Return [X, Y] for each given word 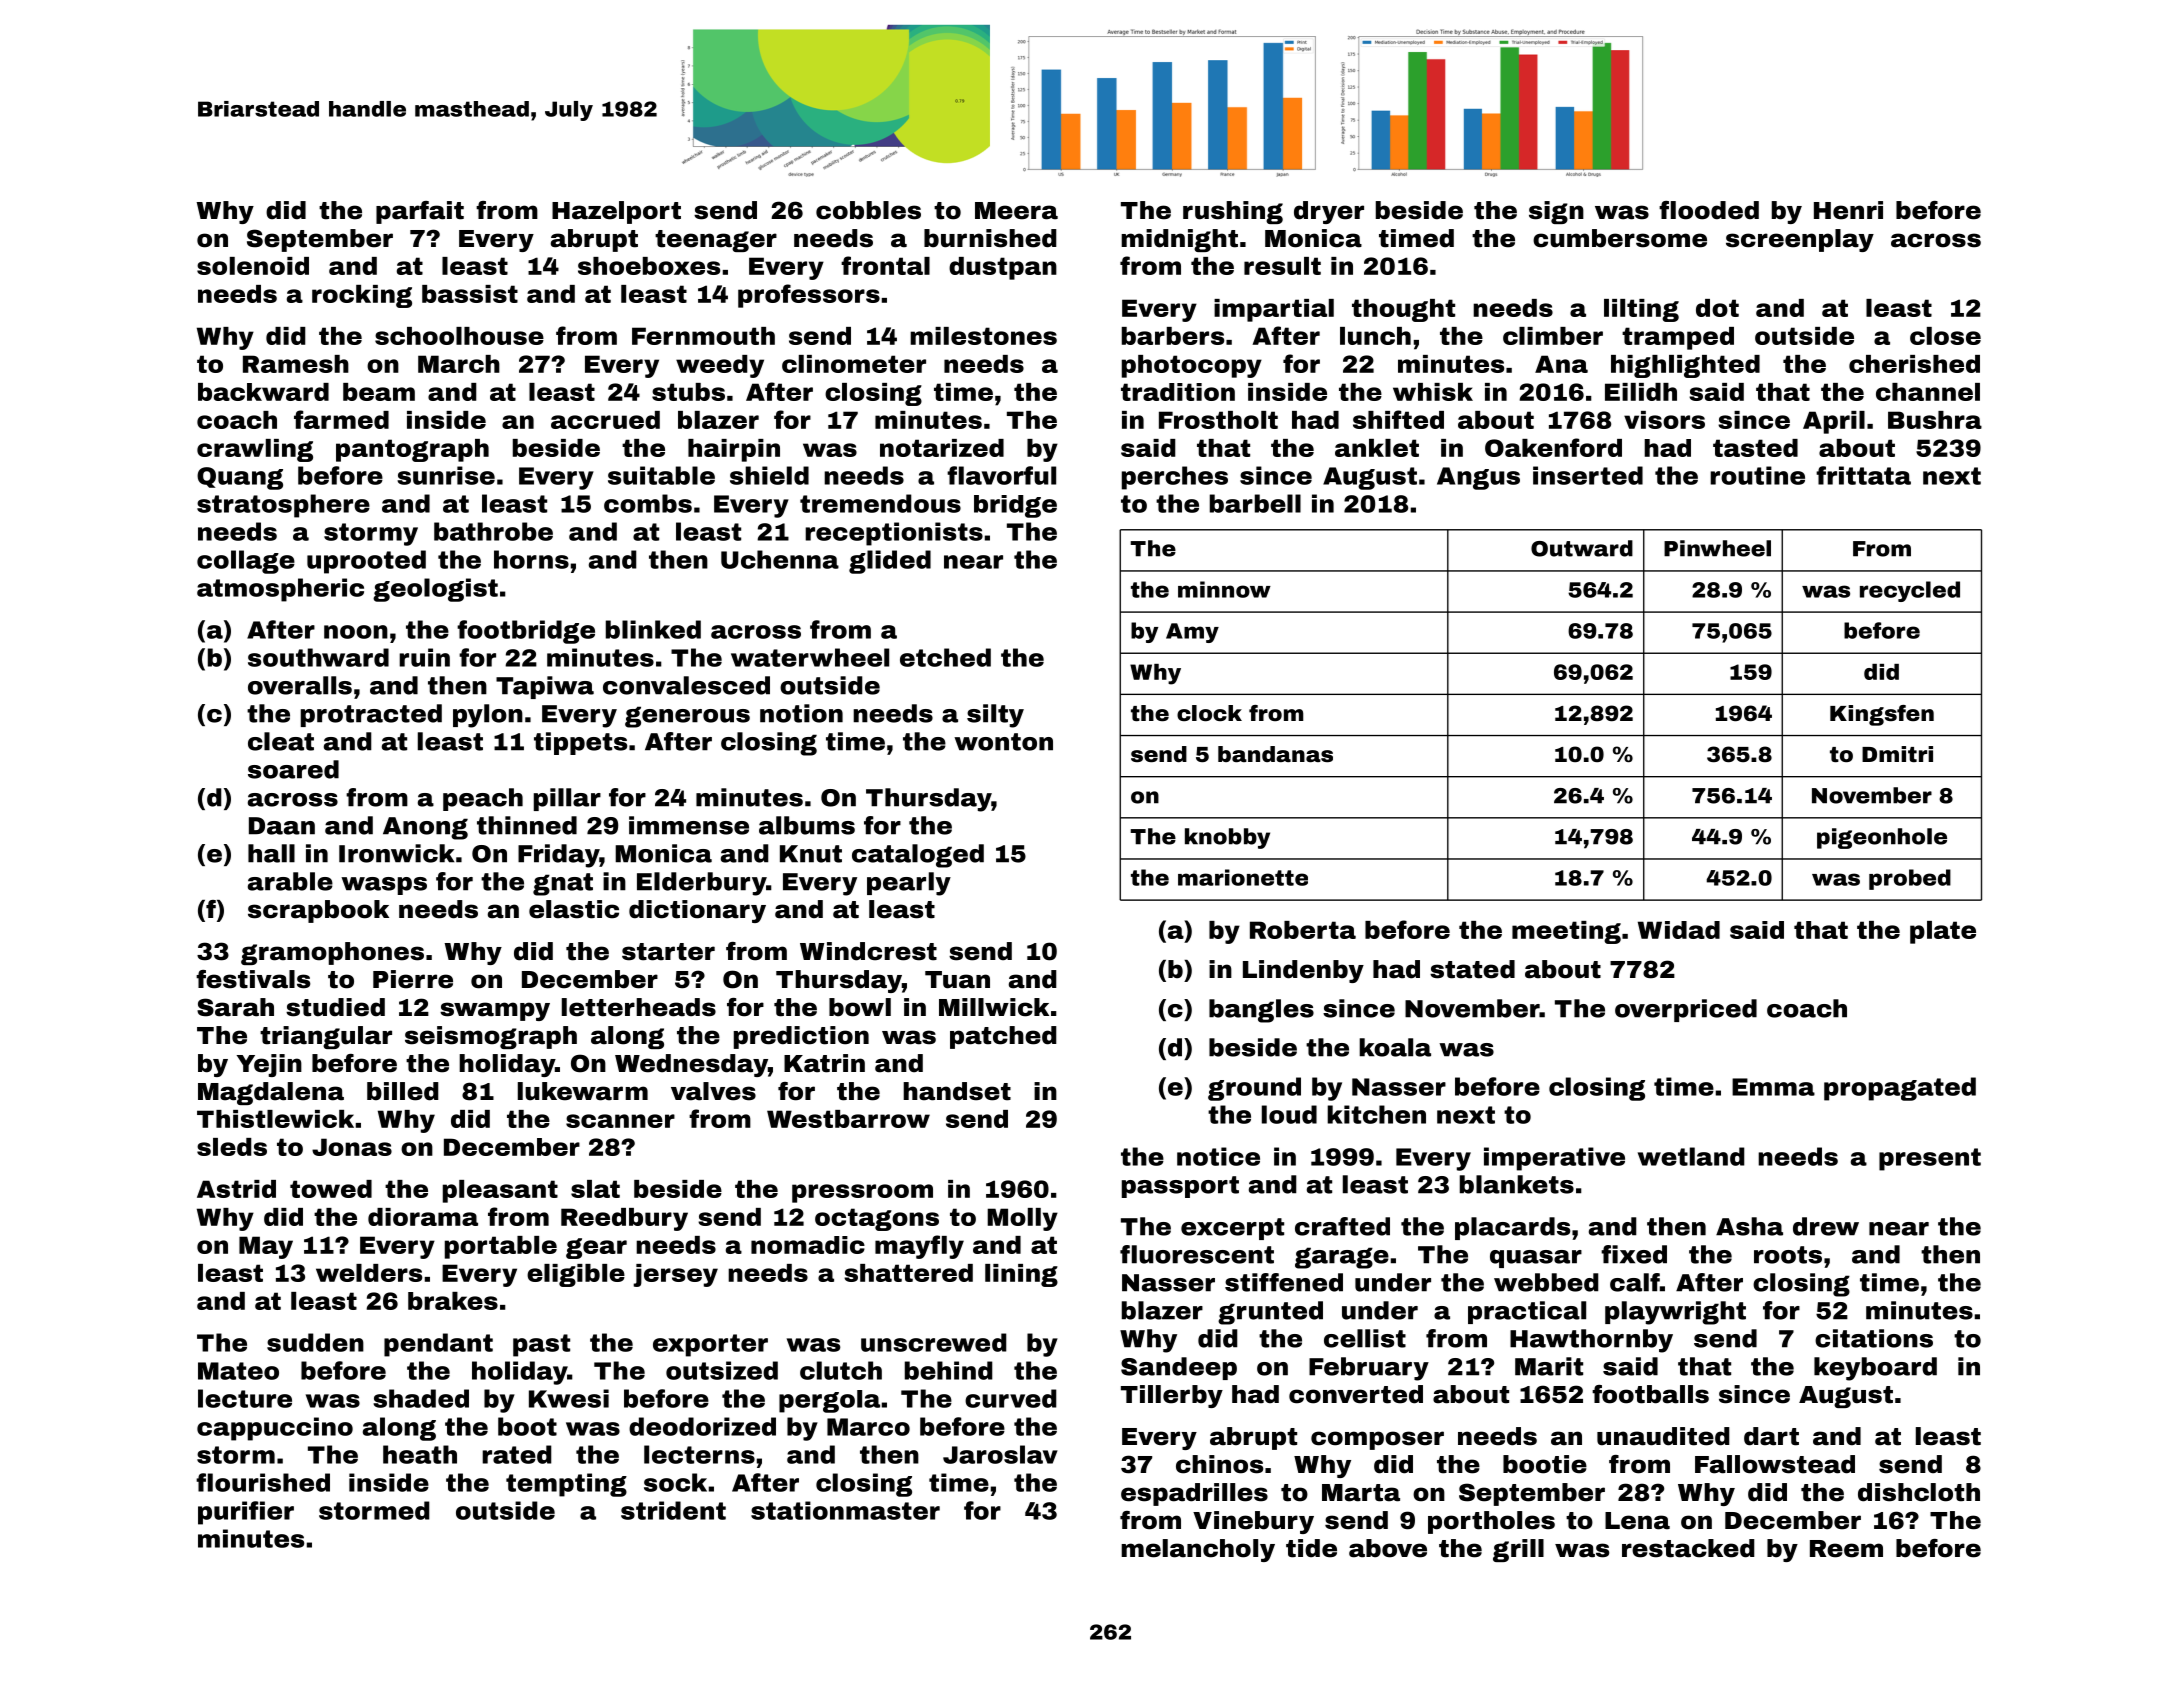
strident [673, 1510]
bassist [470, 294]
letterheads [639, 1007]
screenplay [1800, 240]
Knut [811, 854]
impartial [1274, 310]
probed [1910, 879]
